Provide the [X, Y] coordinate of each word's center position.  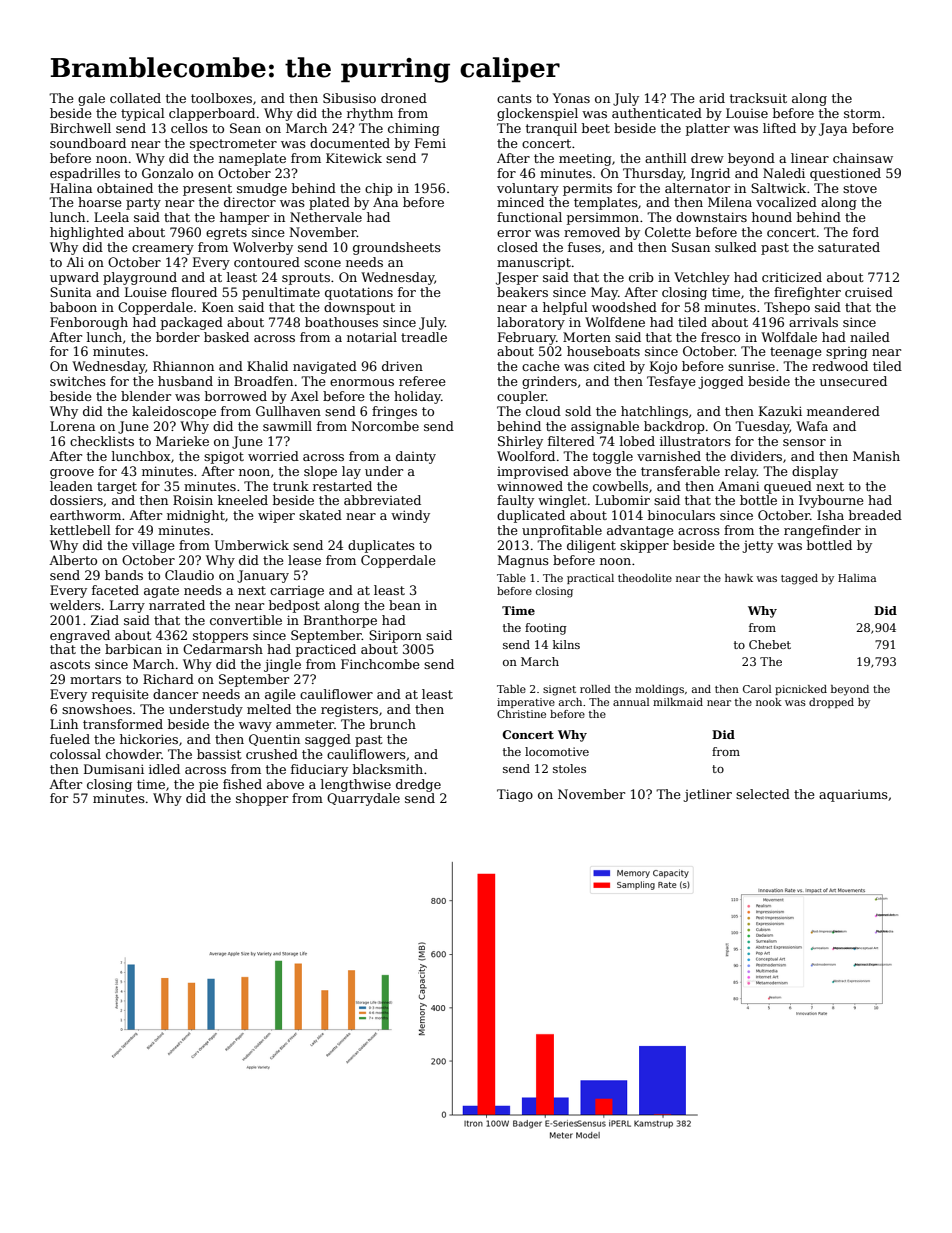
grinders [549, 382]
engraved [80, 636]
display [815, 472]
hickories [149, 739]
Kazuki [780, 411]
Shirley [520, 442]
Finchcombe [380, 664]
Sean [245, 128]
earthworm [85, 515]
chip [379, 189]
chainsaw [863, 158]
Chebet [770, 644]
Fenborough [89, 323]
